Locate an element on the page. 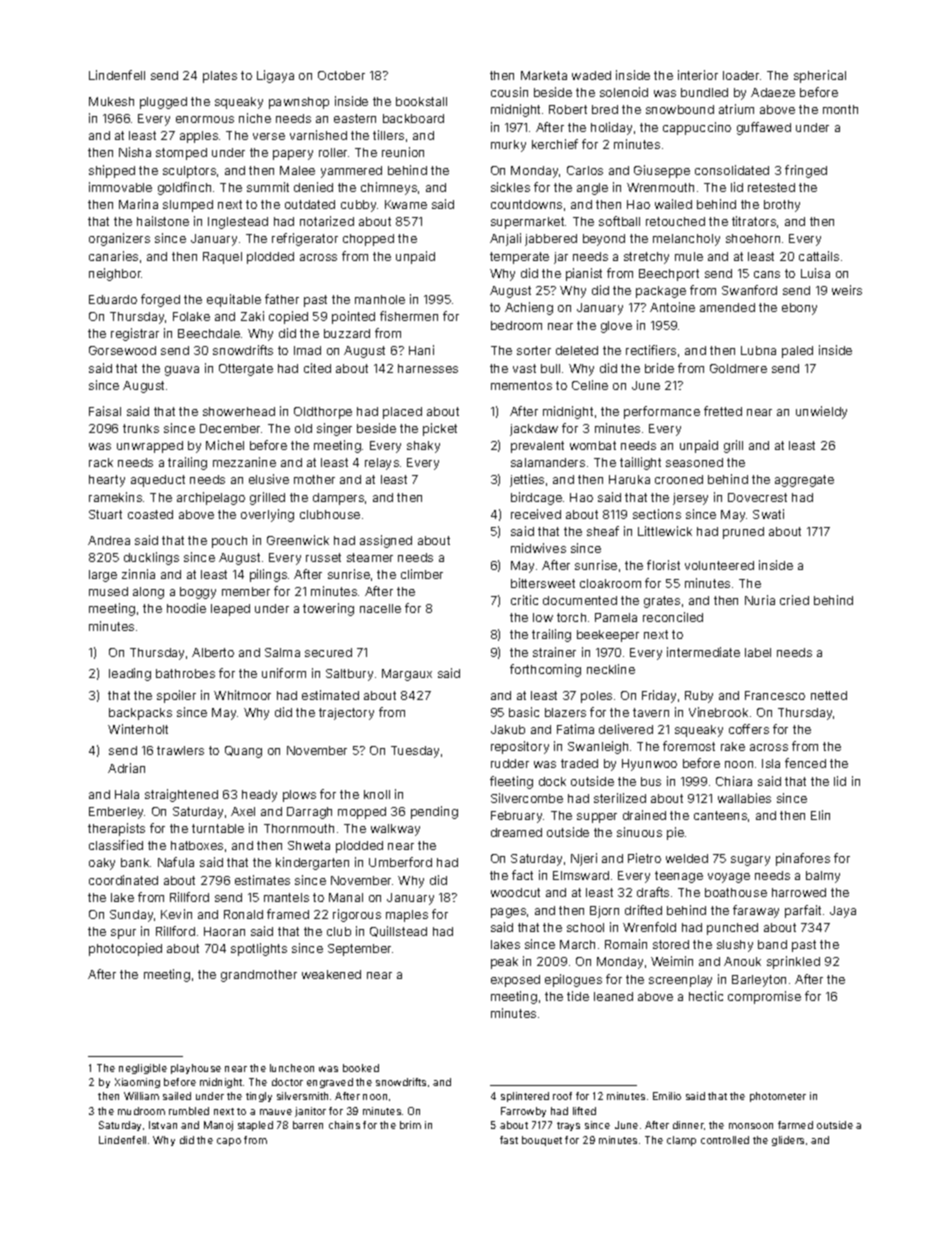  forthcoming is located at coordinates (545, 670).
